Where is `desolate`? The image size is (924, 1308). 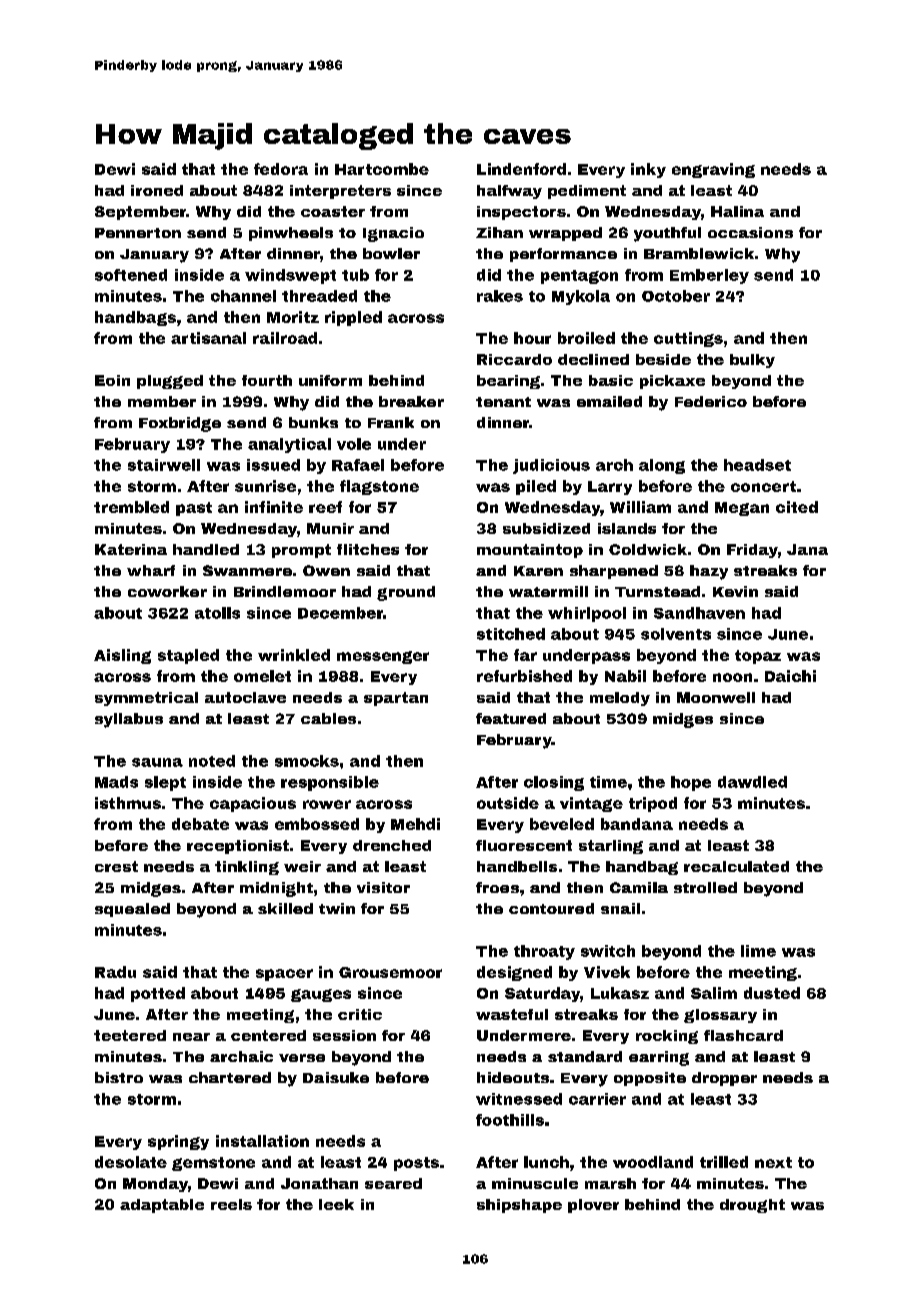 desolate is located at coordinates (131, 1162).
